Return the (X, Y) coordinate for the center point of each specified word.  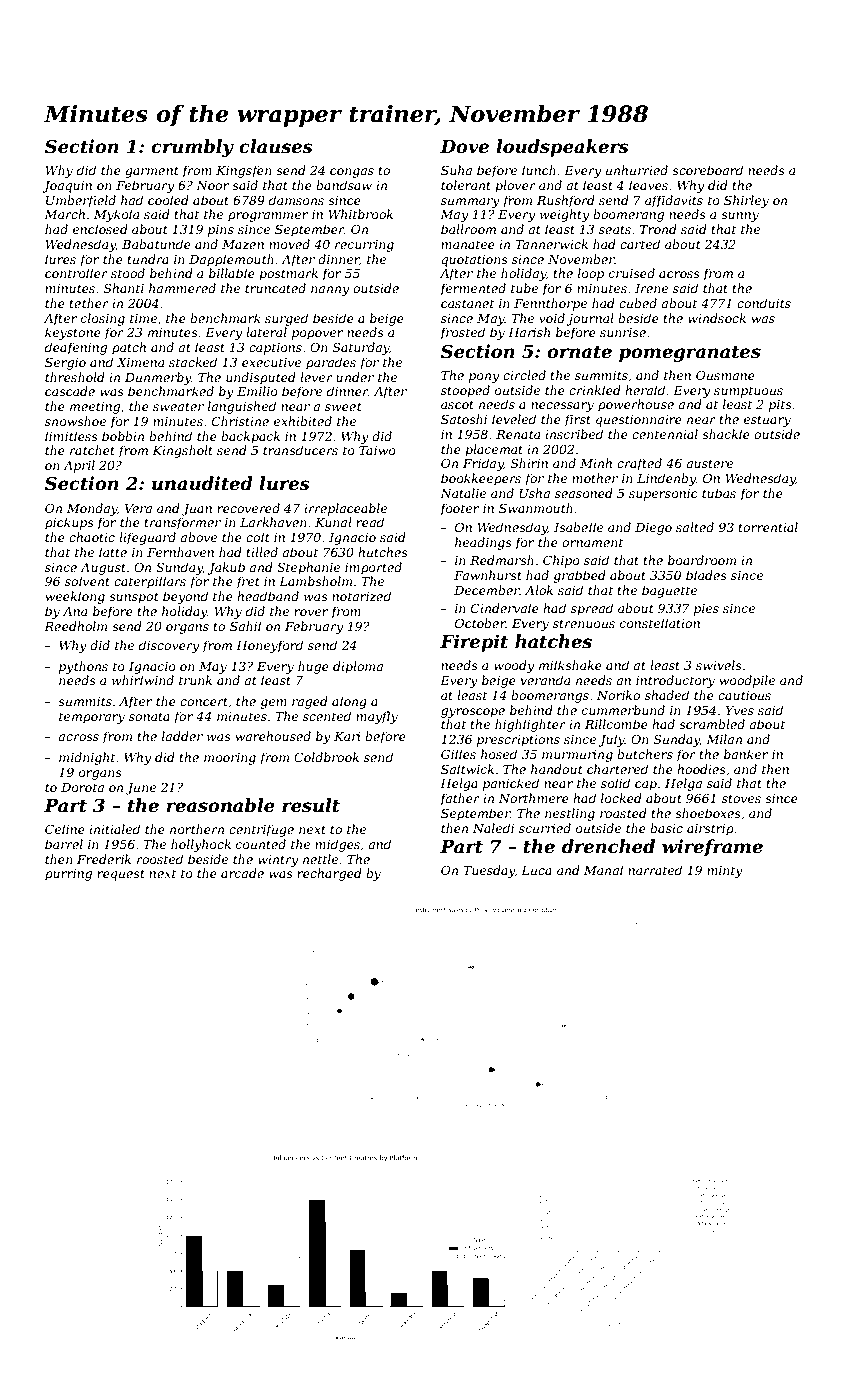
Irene (651, 288)
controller (76, 273)
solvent (87, 581)
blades (706, 575)
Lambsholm (315, 581)
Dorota (82, 787)
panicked (511, 784)
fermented (473, 289)
